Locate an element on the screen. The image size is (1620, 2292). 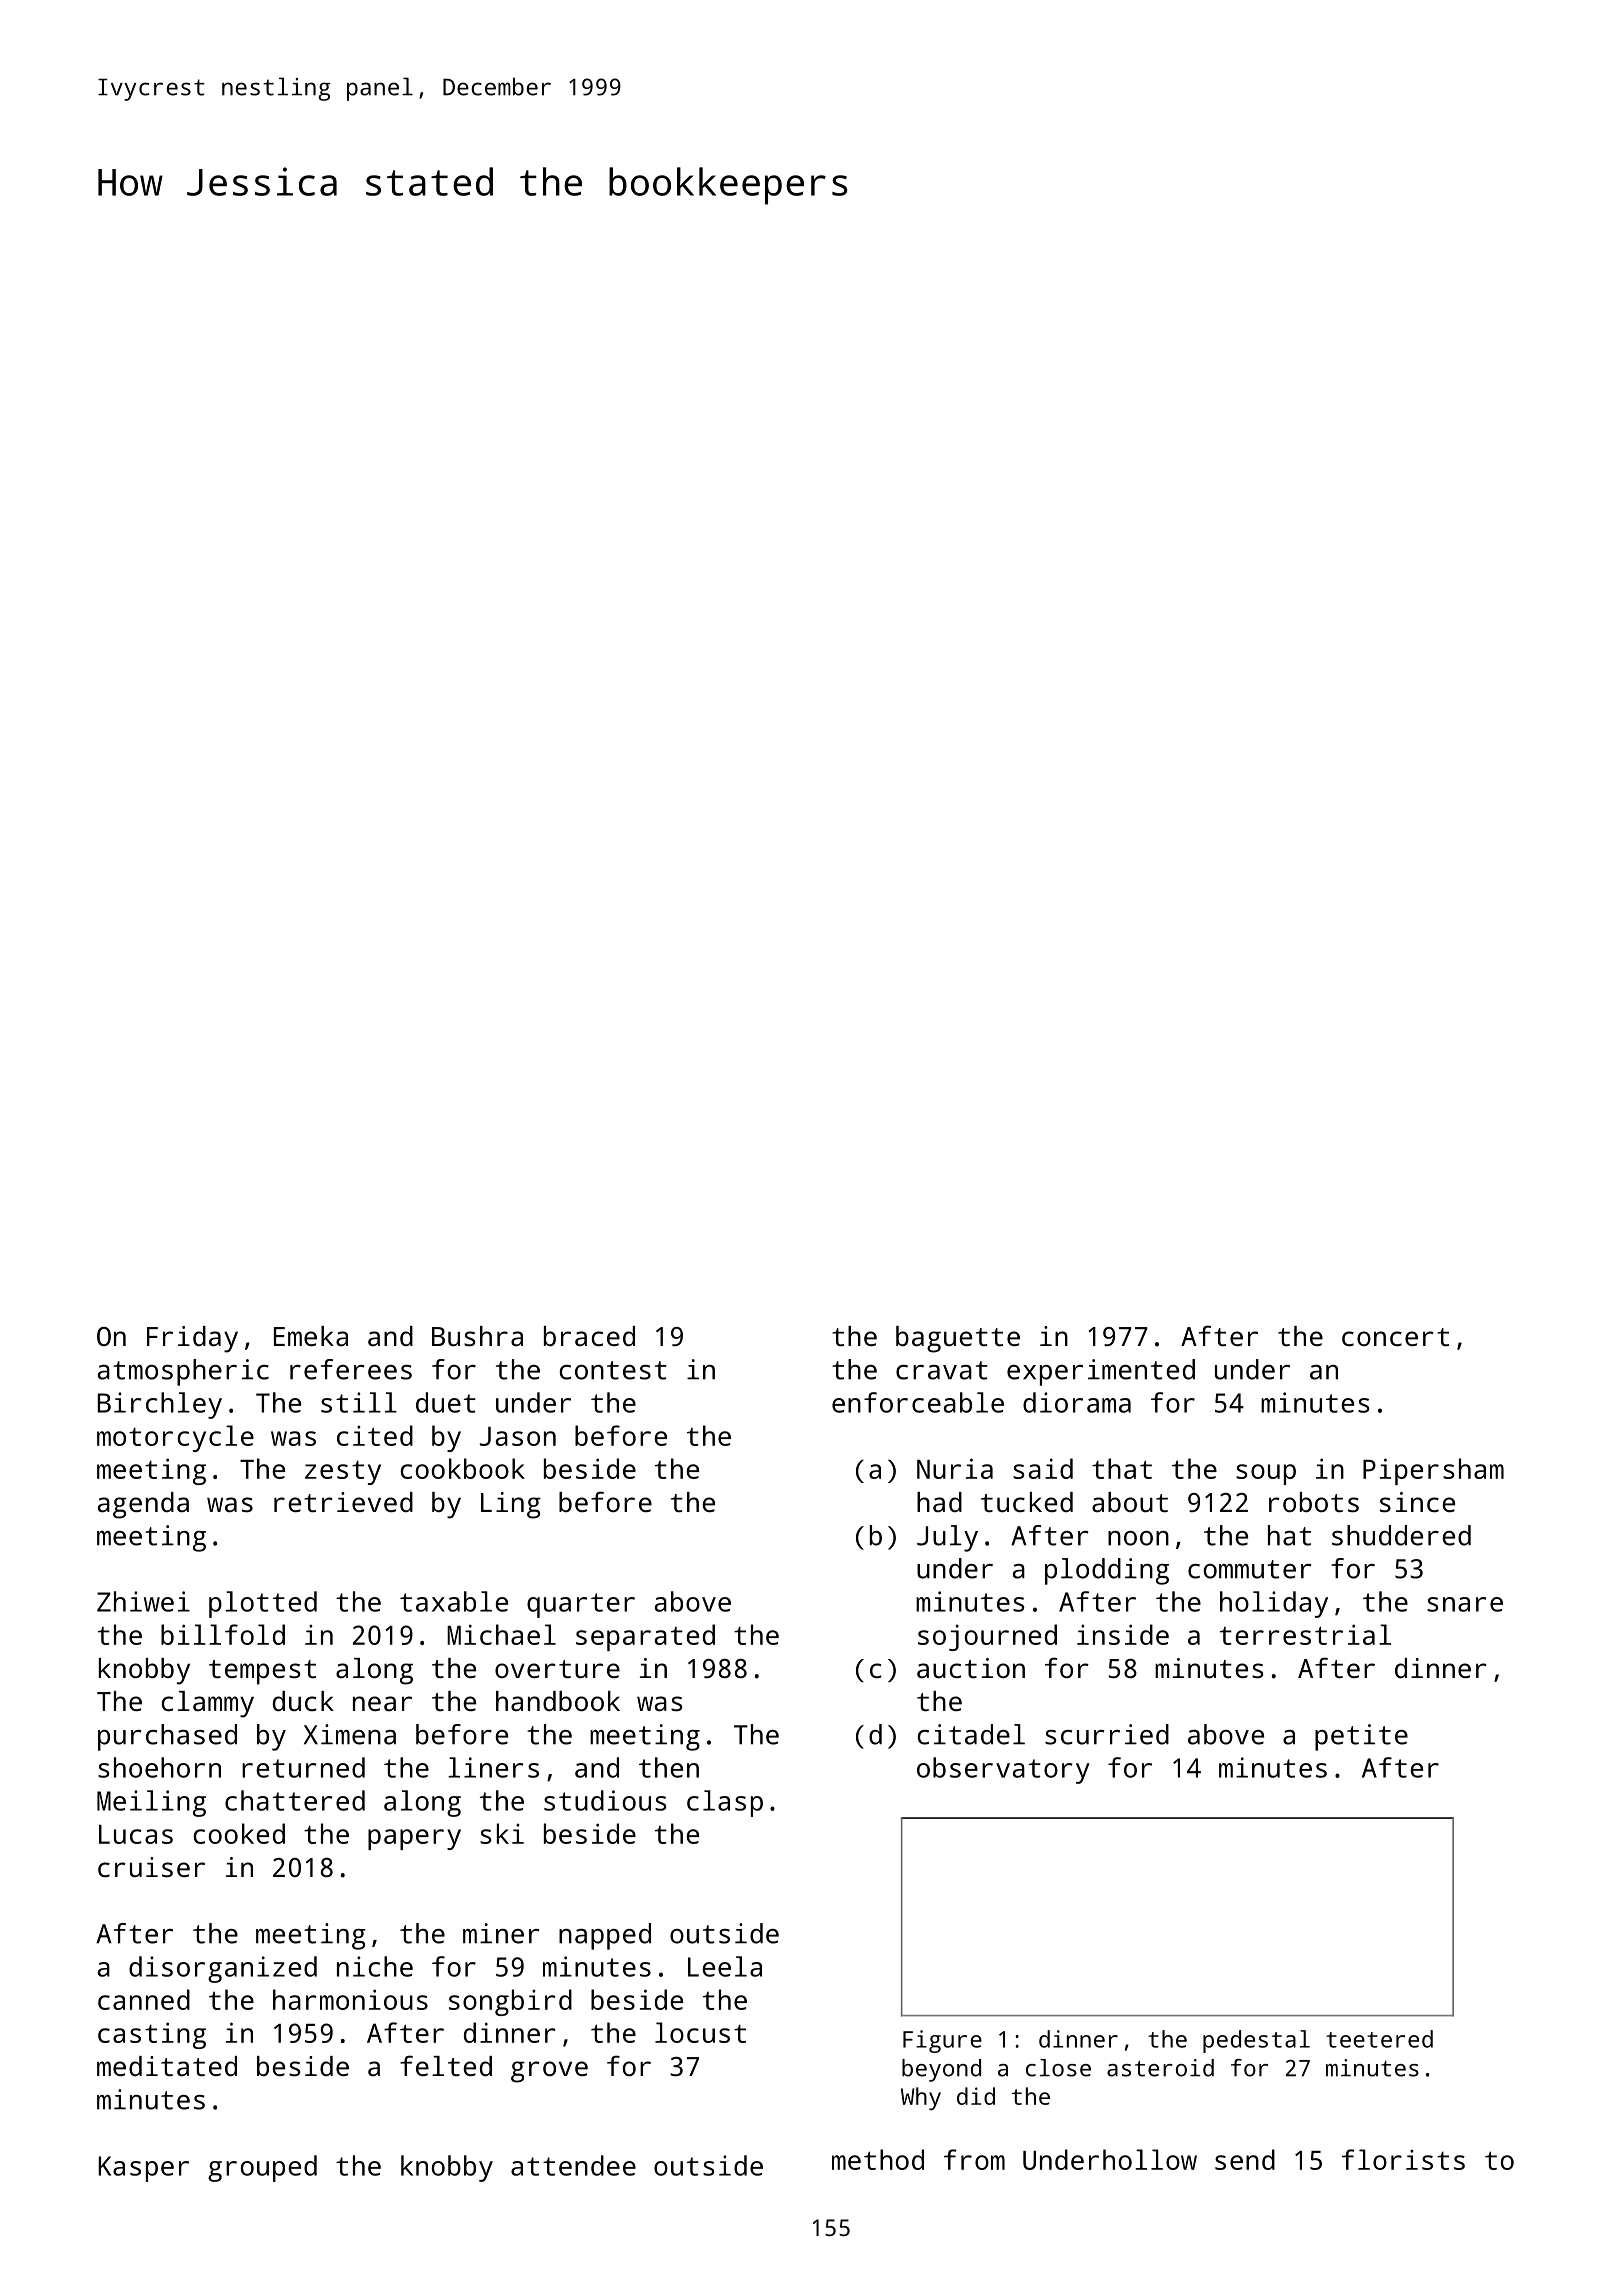
cooked is located at coordinates (239, 1833).
